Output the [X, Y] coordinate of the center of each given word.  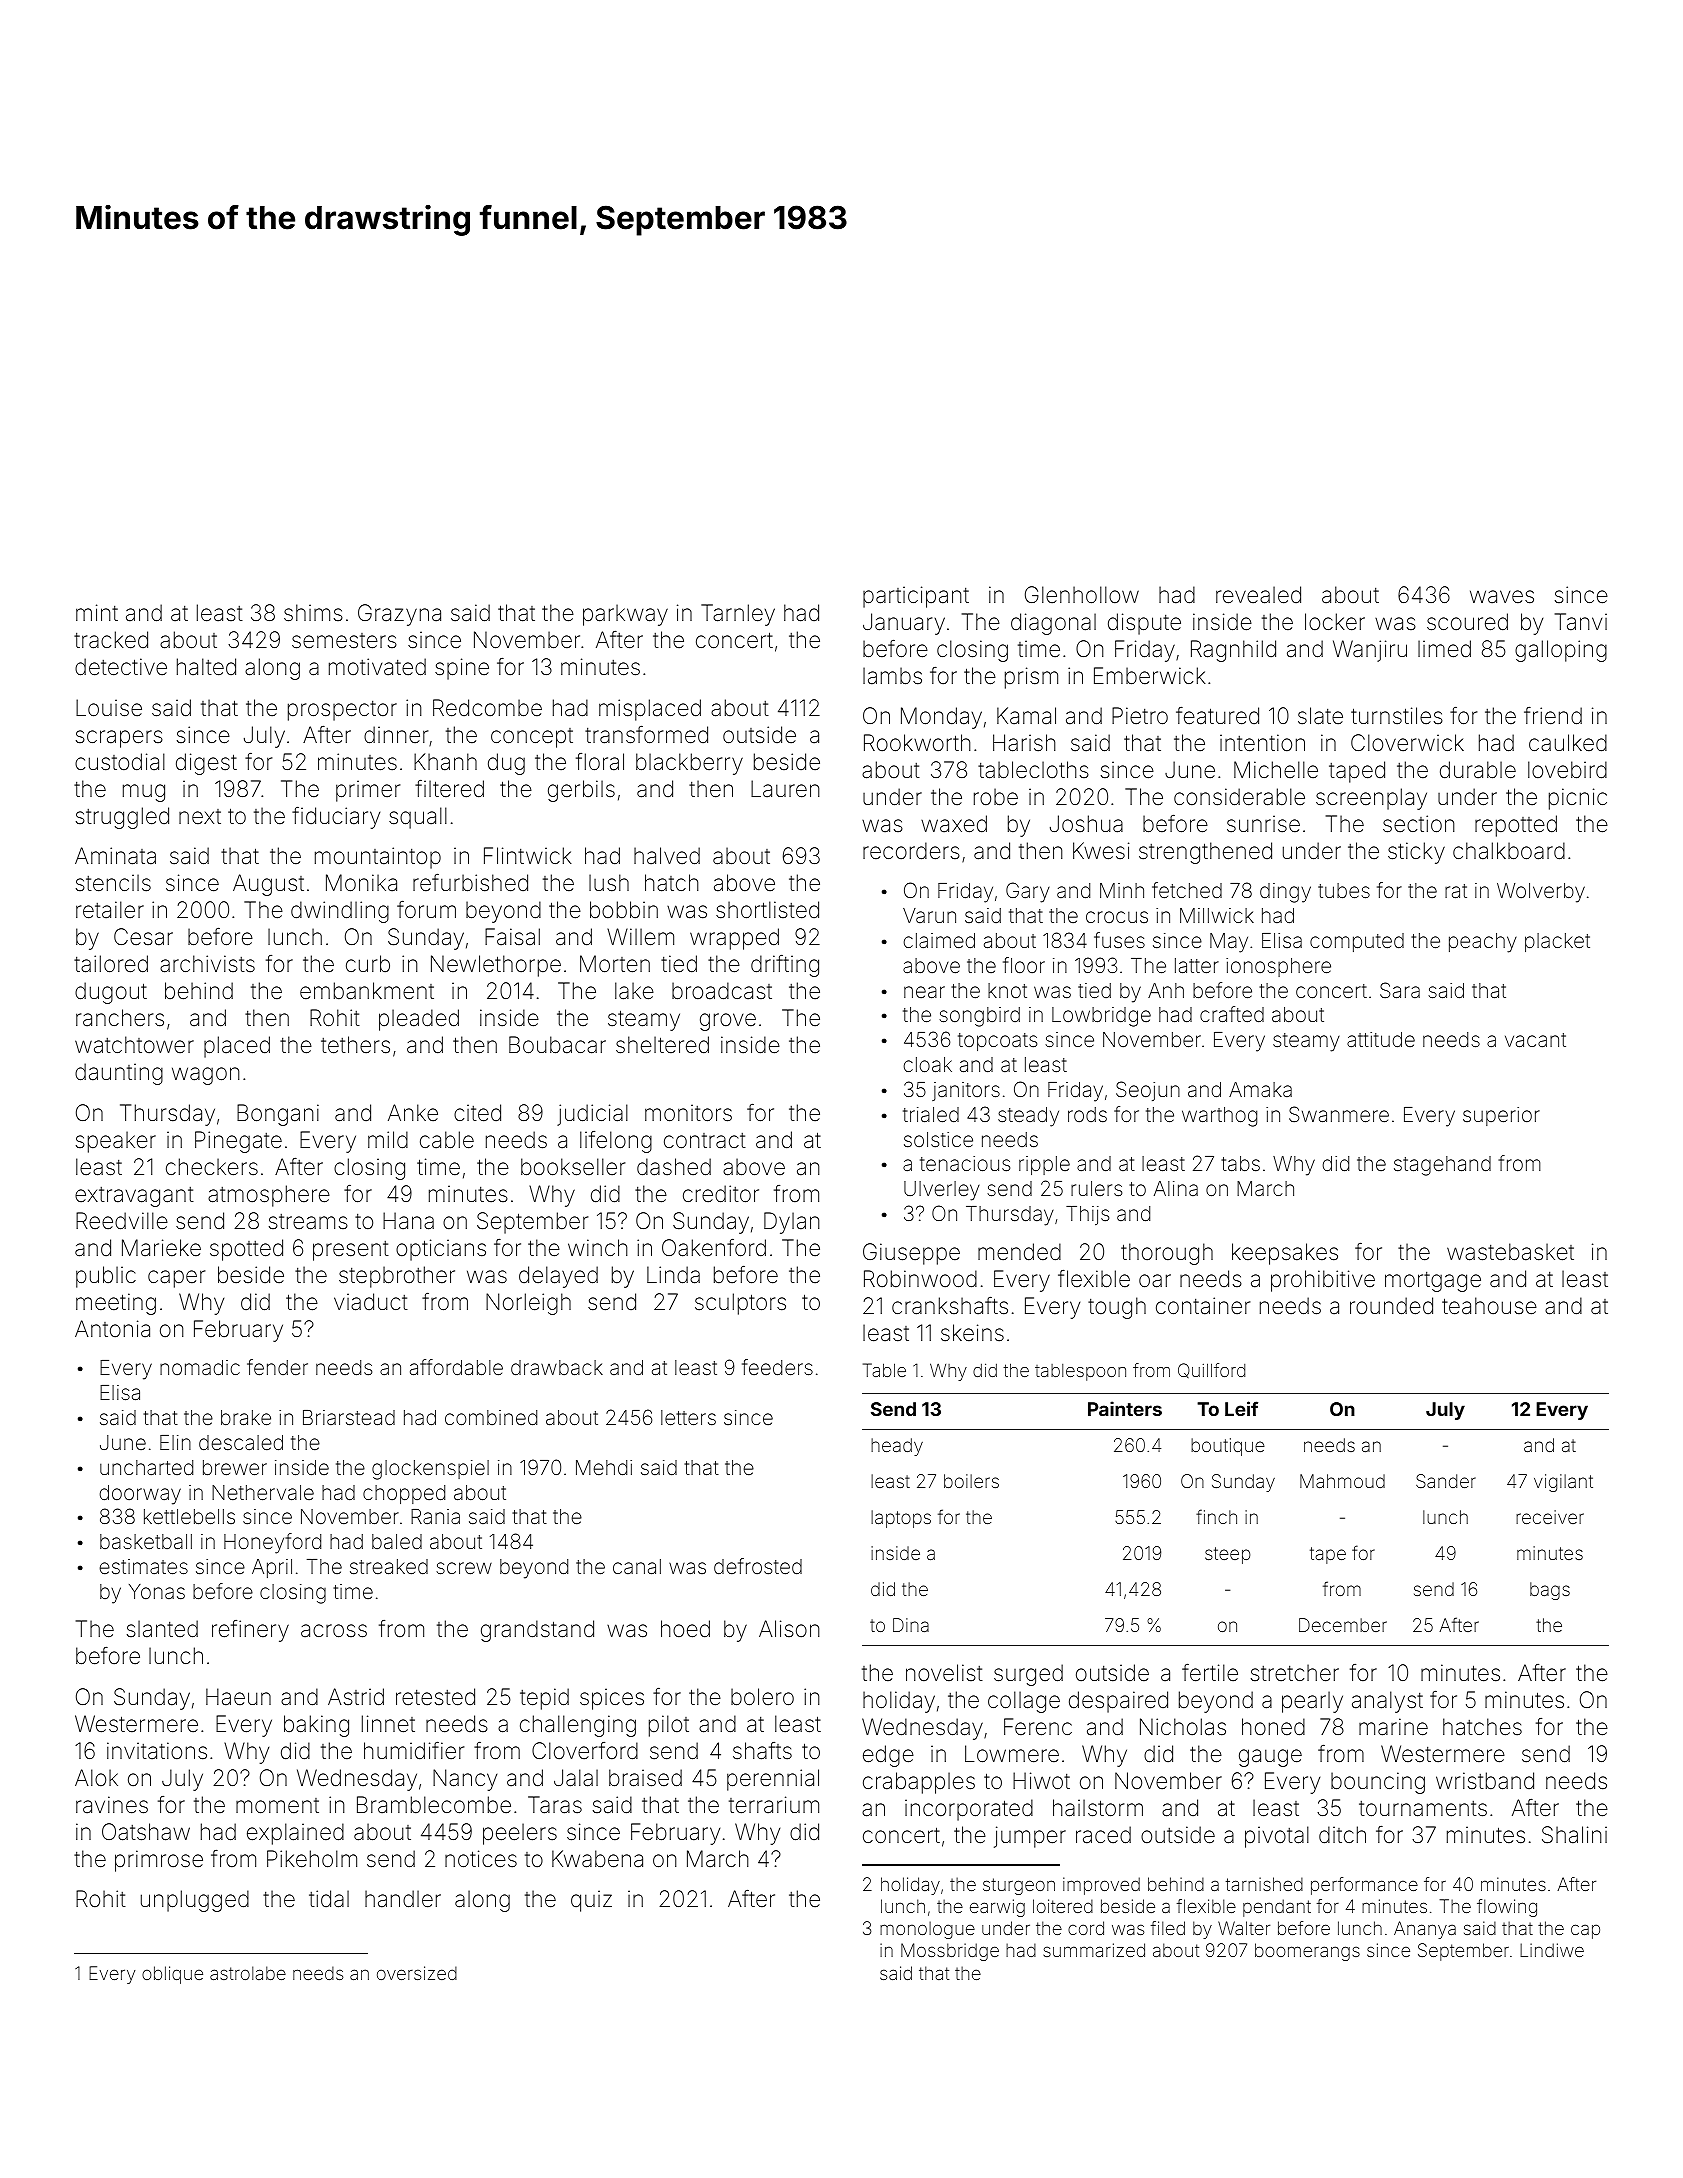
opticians [441, 1250]
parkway [625, 615]
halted [206, 667]
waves [1502, 597]
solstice [938, 1139]
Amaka [1260, 1089]
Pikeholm [312, 1859]
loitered [1063, 1906]
